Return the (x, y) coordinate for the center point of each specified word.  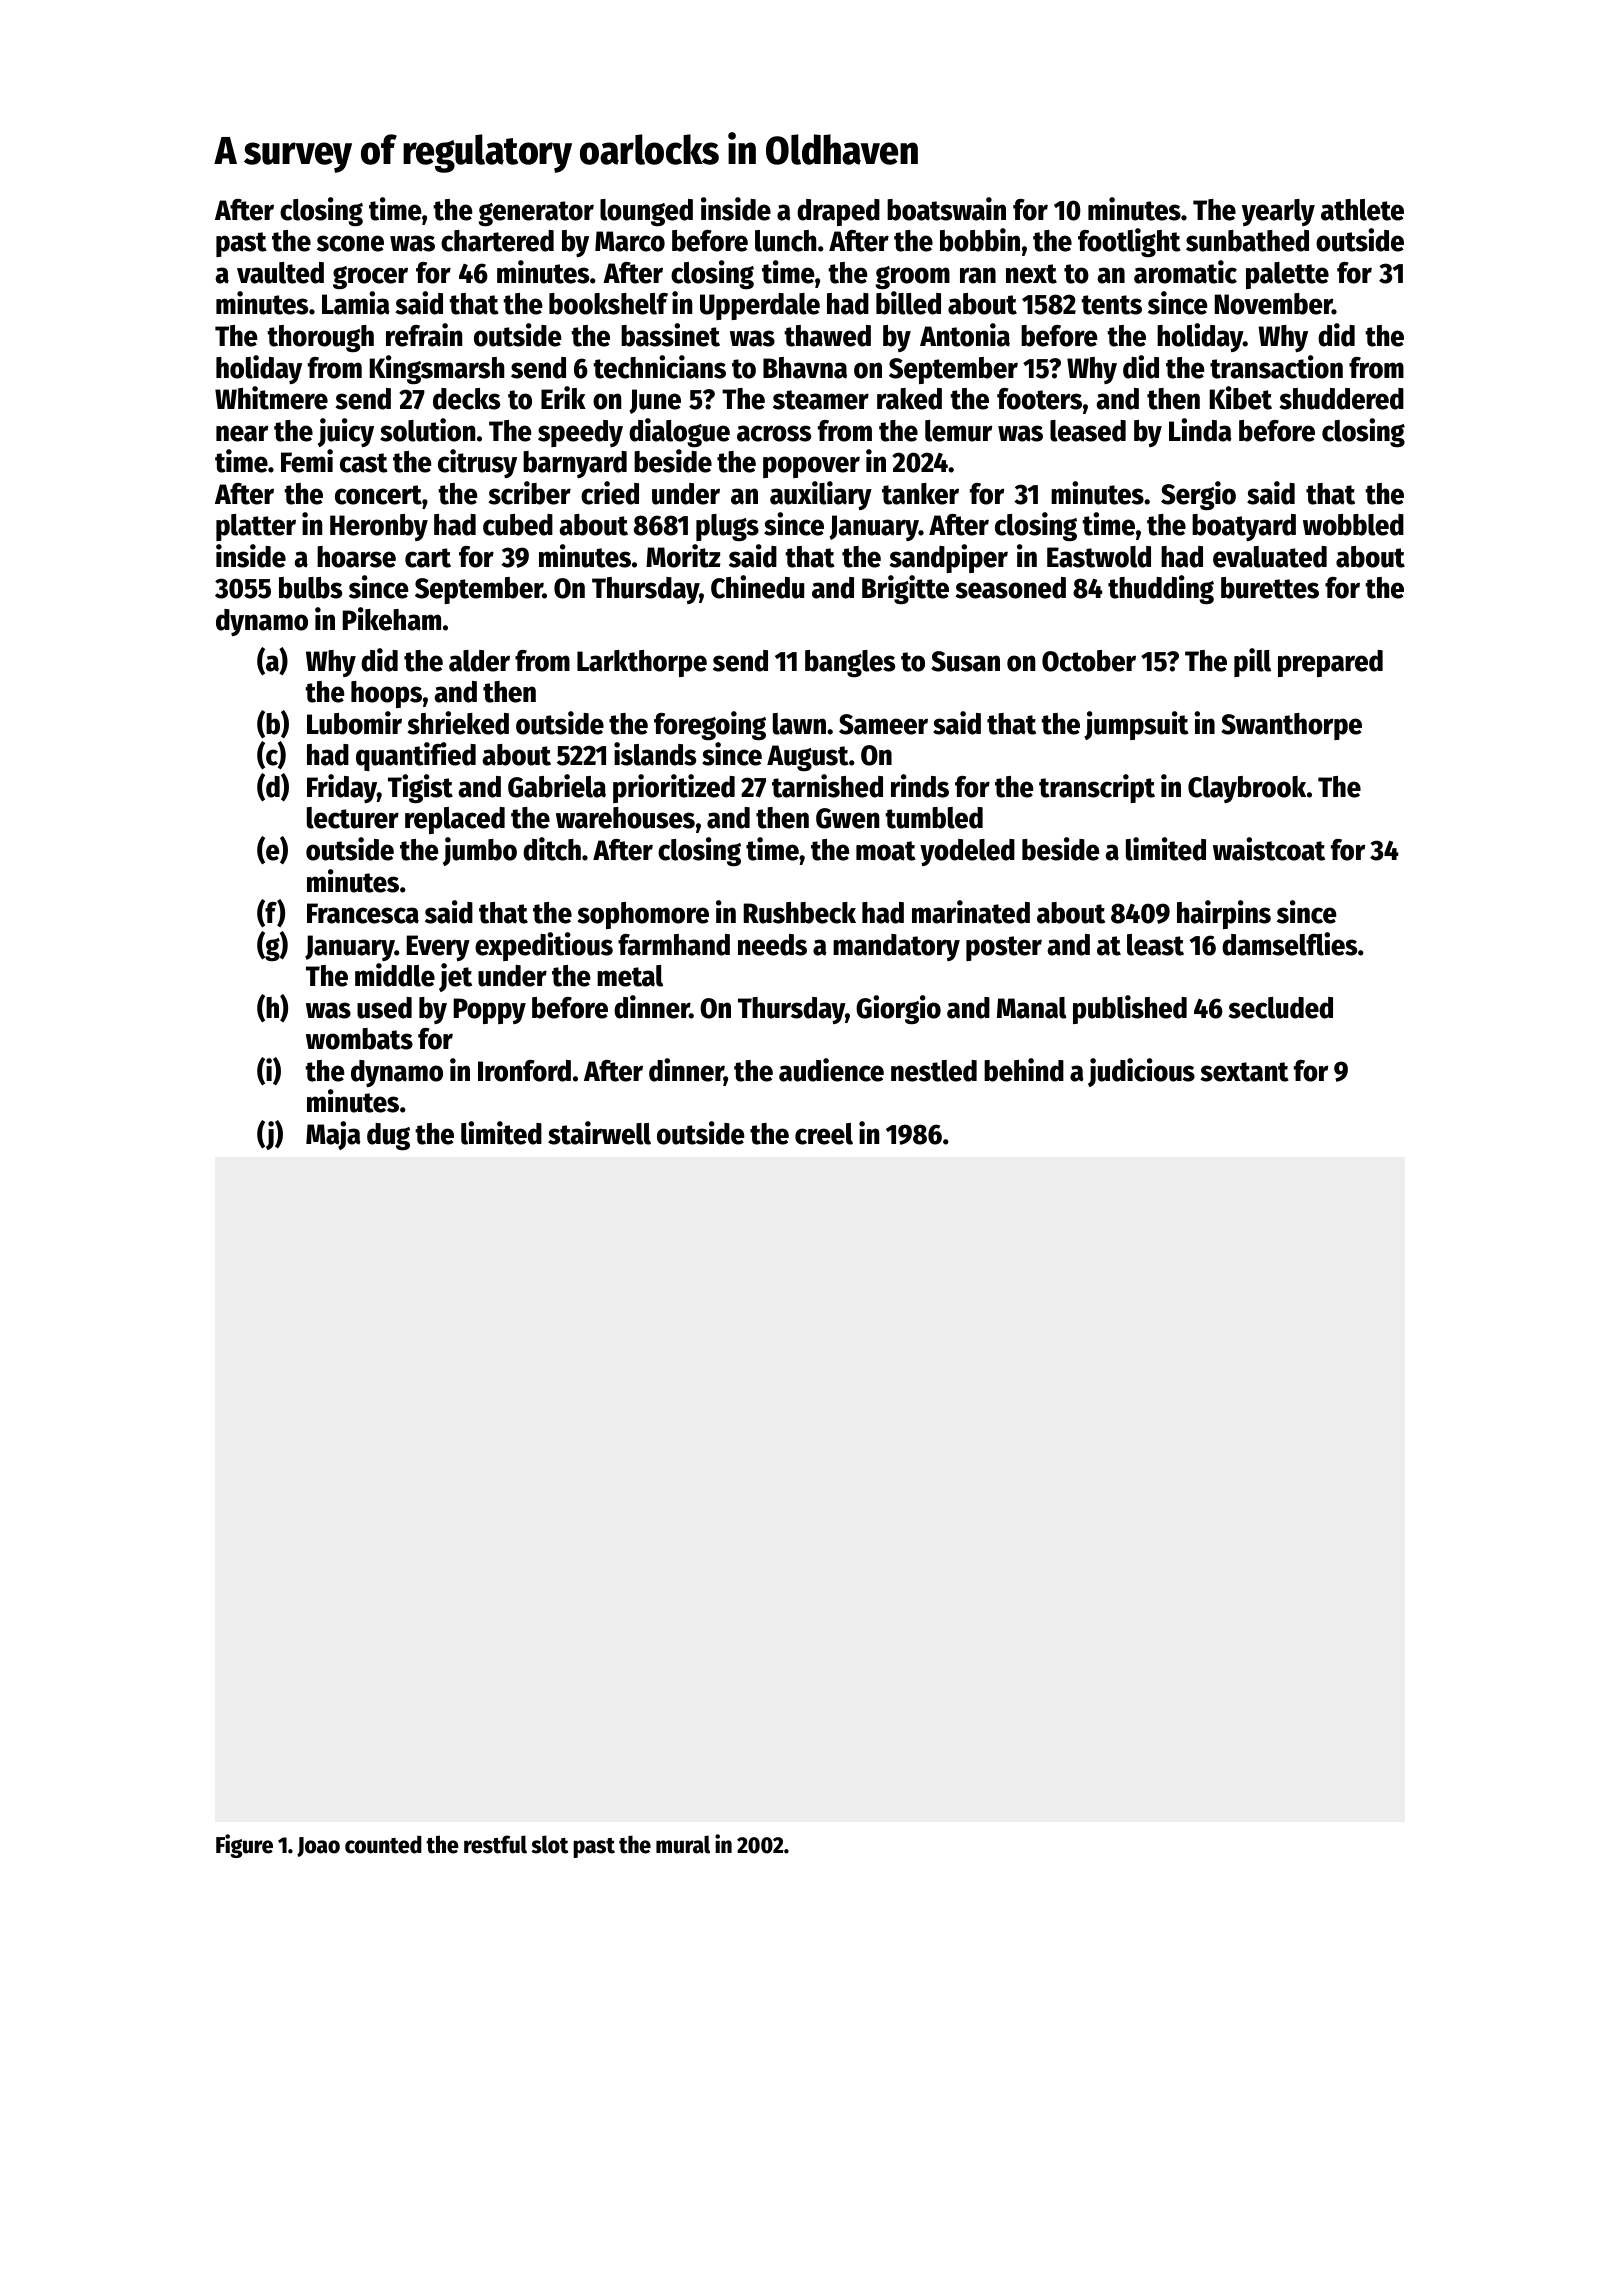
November (1273, 304)
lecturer (353, 818)
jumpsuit (1136, 725)
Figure (244, 1846)
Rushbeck (800, 913)
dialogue (679, 432)
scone (350, 243)
